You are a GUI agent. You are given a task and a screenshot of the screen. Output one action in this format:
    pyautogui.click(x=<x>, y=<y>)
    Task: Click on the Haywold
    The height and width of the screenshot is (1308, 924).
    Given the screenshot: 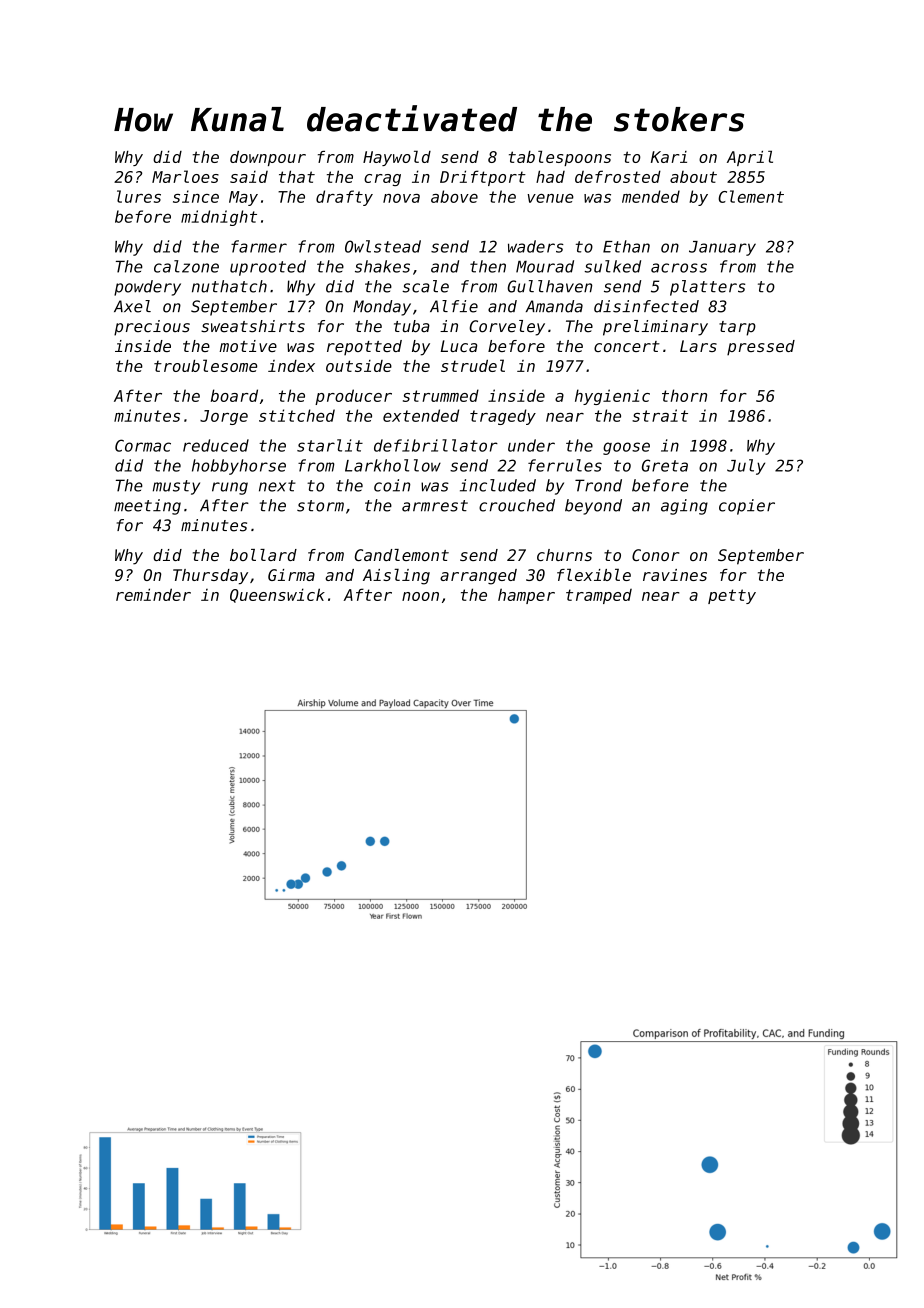 What is the action you would take?
    pyautogui.click(x=397, y=158)
